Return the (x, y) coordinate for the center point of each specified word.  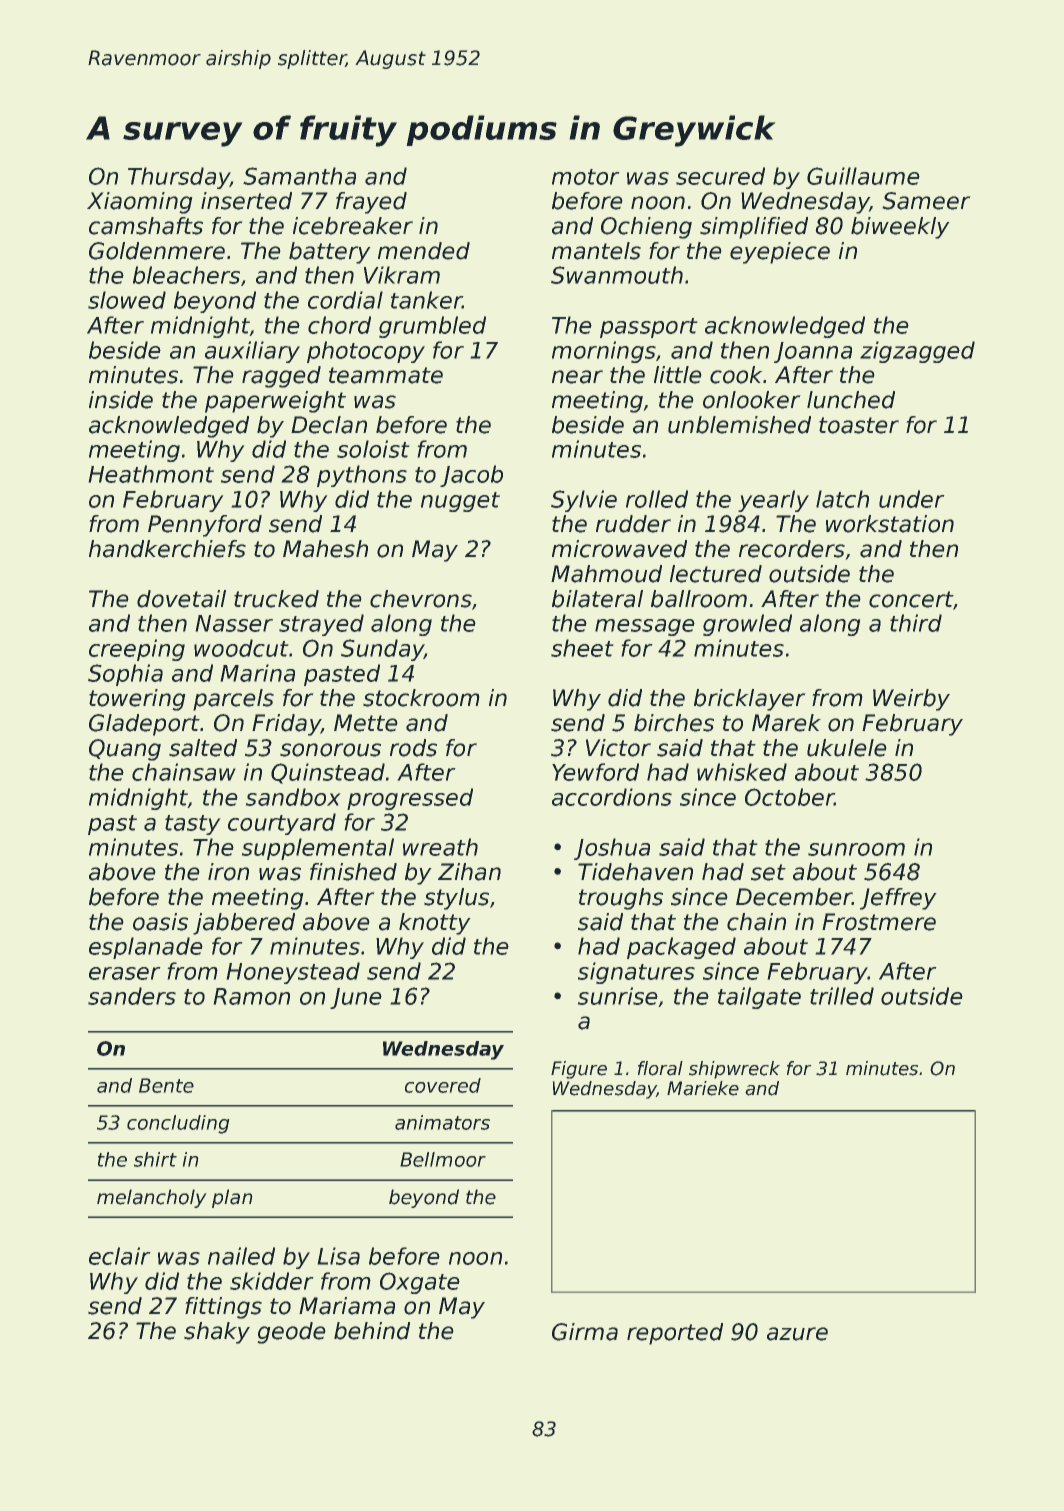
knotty (434, 924)
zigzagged (917, 352)
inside (121, 400)
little (677, 375)
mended (424, 251)
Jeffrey (898, 899)
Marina (258, 673)
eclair (119, 1256)
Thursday (179, 178)
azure (797, 1334)
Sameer (926, 201)
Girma (585, 1332)
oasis (160, 922)
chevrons (421, 599)
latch (842, 499)
